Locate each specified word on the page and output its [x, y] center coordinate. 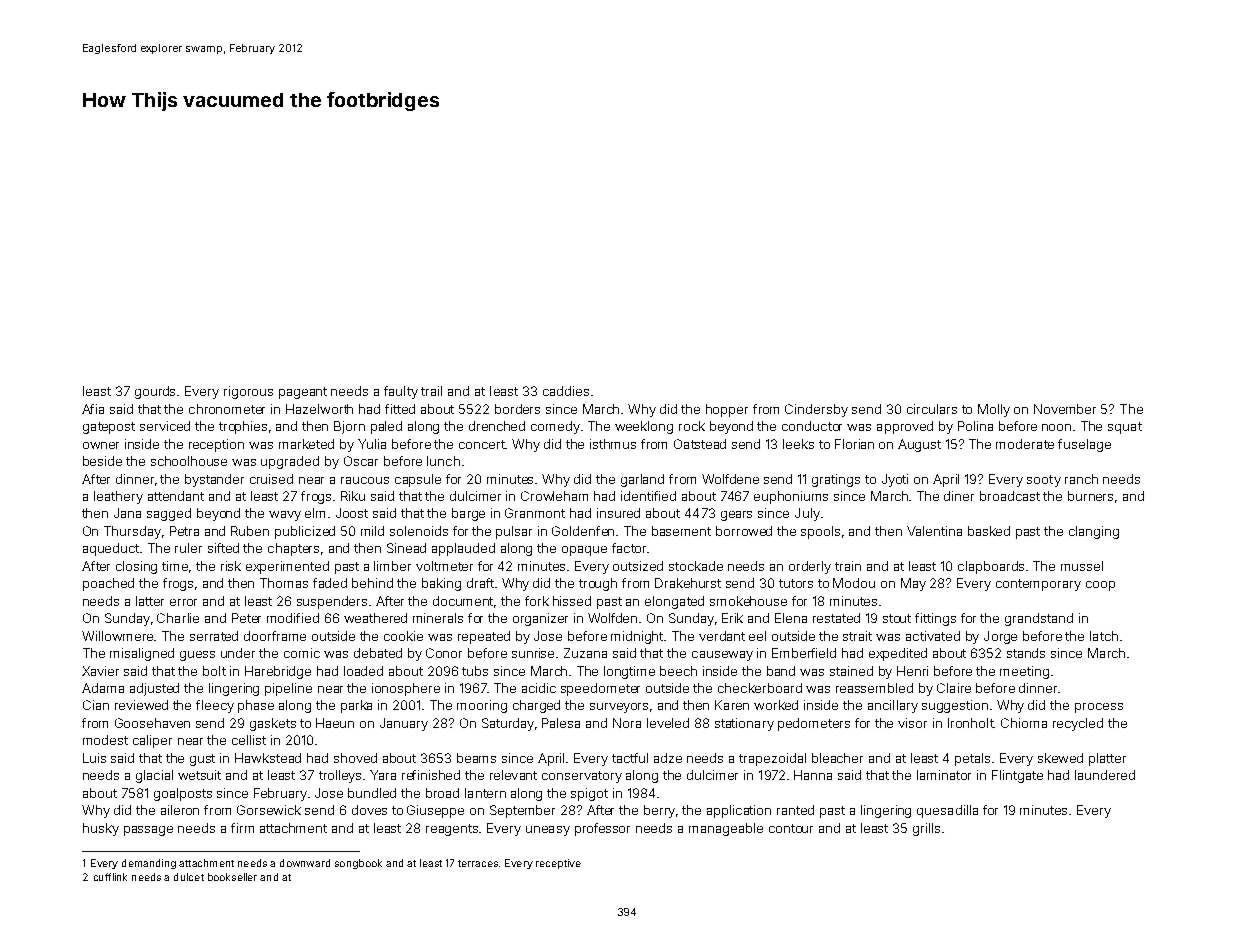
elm [315, 513]
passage [148, 831]
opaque [584, 551]
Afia [93, 409]
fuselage [1084, 445]
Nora [627, 723]
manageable [726, 829]
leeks [798, 444]
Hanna [813, 775]
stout [897, 618]
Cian [96, 705]
